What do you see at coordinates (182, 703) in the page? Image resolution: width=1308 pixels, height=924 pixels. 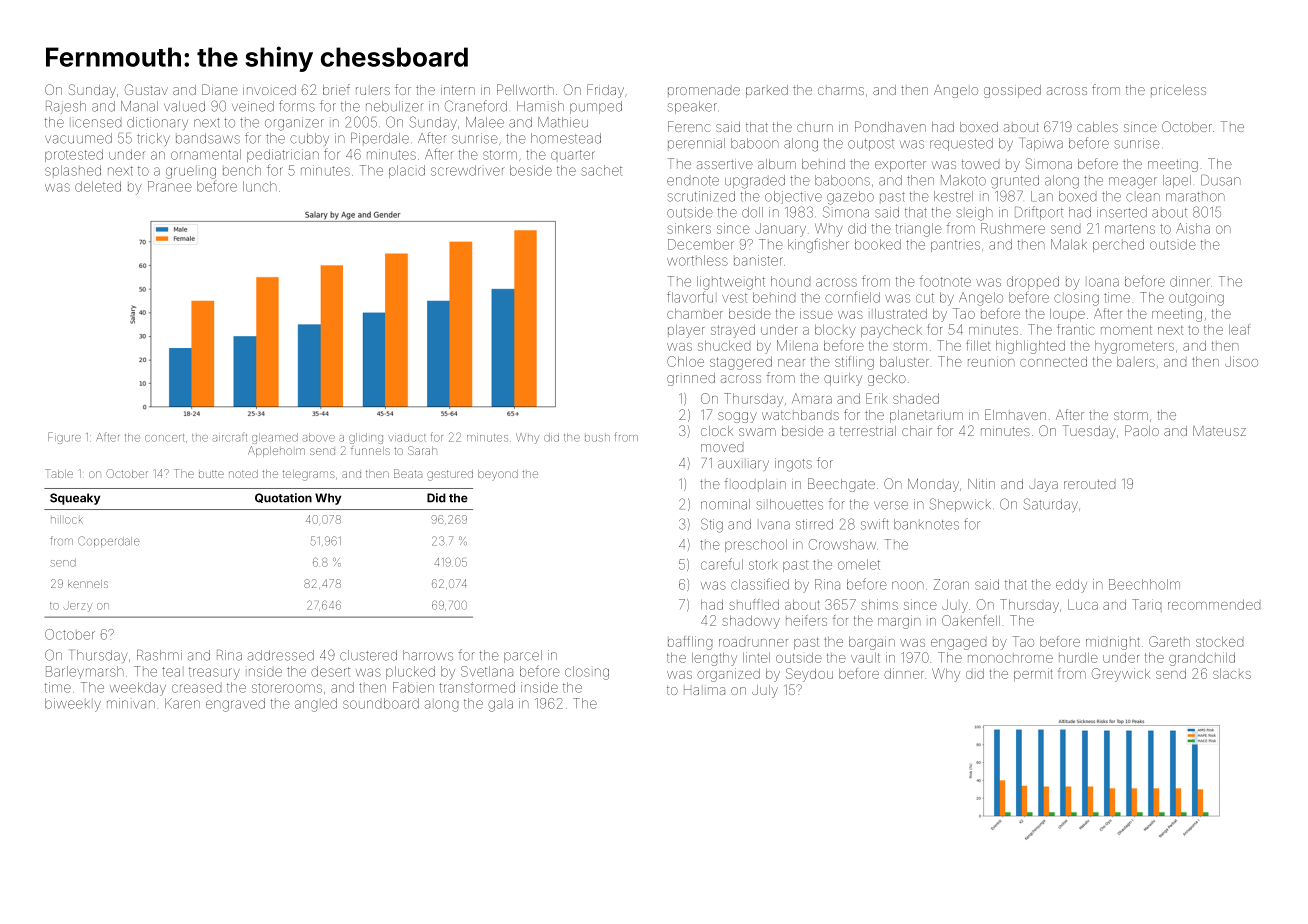 I see `Karen` at bounding box center [182, 703].
